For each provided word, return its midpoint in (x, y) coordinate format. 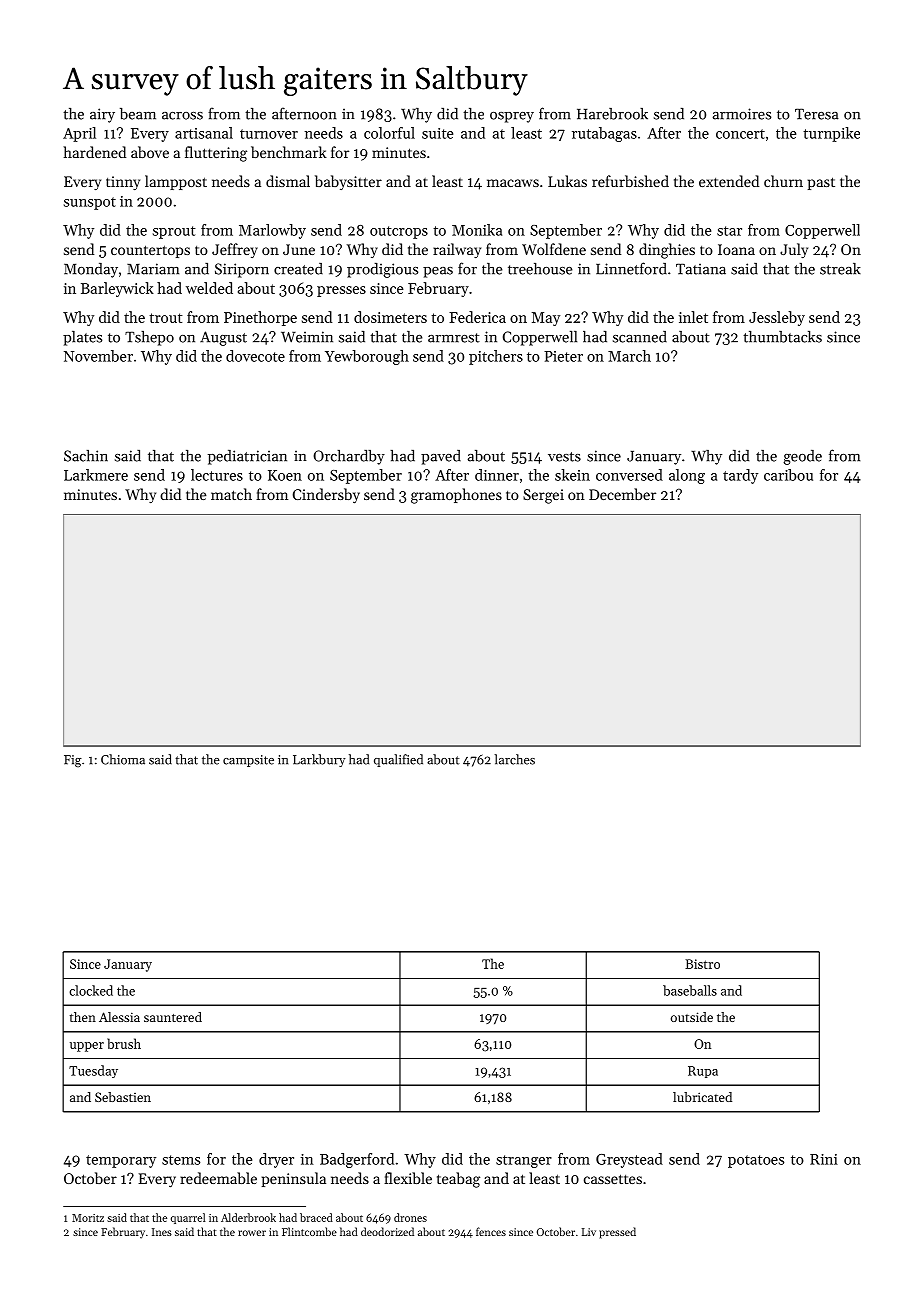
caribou (788, 475)
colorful (389, 133)
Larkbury (319, 760)
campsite (248, 761)
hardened (94, 152)
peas (438, 272)
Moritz (88, 1218)
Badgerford (357, 1160)
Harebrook (612, 114)
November (98, 356)
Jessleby (777, 318)
